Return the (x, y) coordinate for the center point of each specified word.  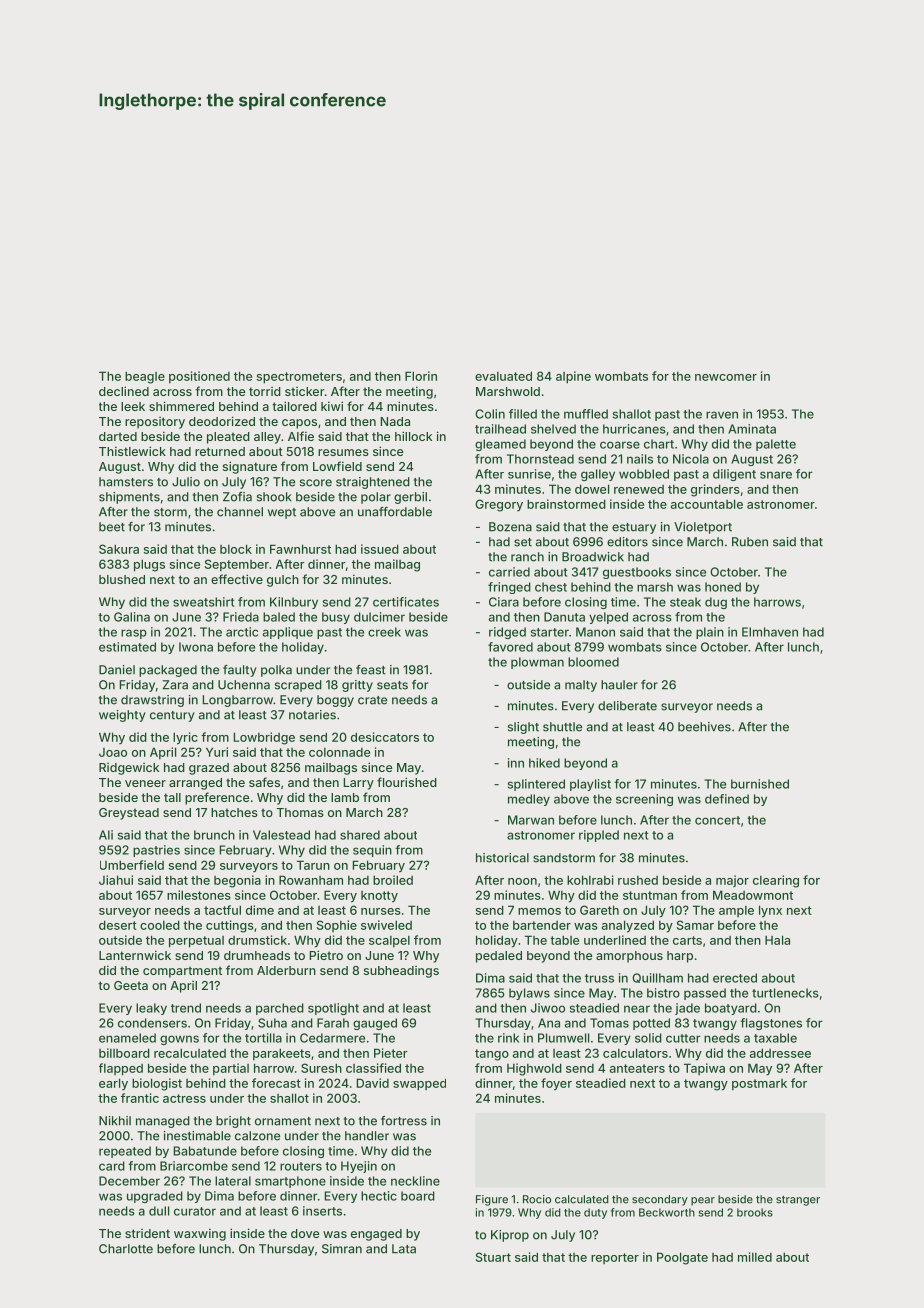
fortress (404, 1121)
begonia (237, 881)
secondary (660, 1200)
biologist (157, 1084)
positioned (199, 377)
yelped (608, 618)
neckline (415, 1181)
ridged (507, 633)
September (237, 565)
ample (736, 911)
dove (305, 1233)
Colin (490, 414)
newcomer (726, 377)
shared (360, 835)
